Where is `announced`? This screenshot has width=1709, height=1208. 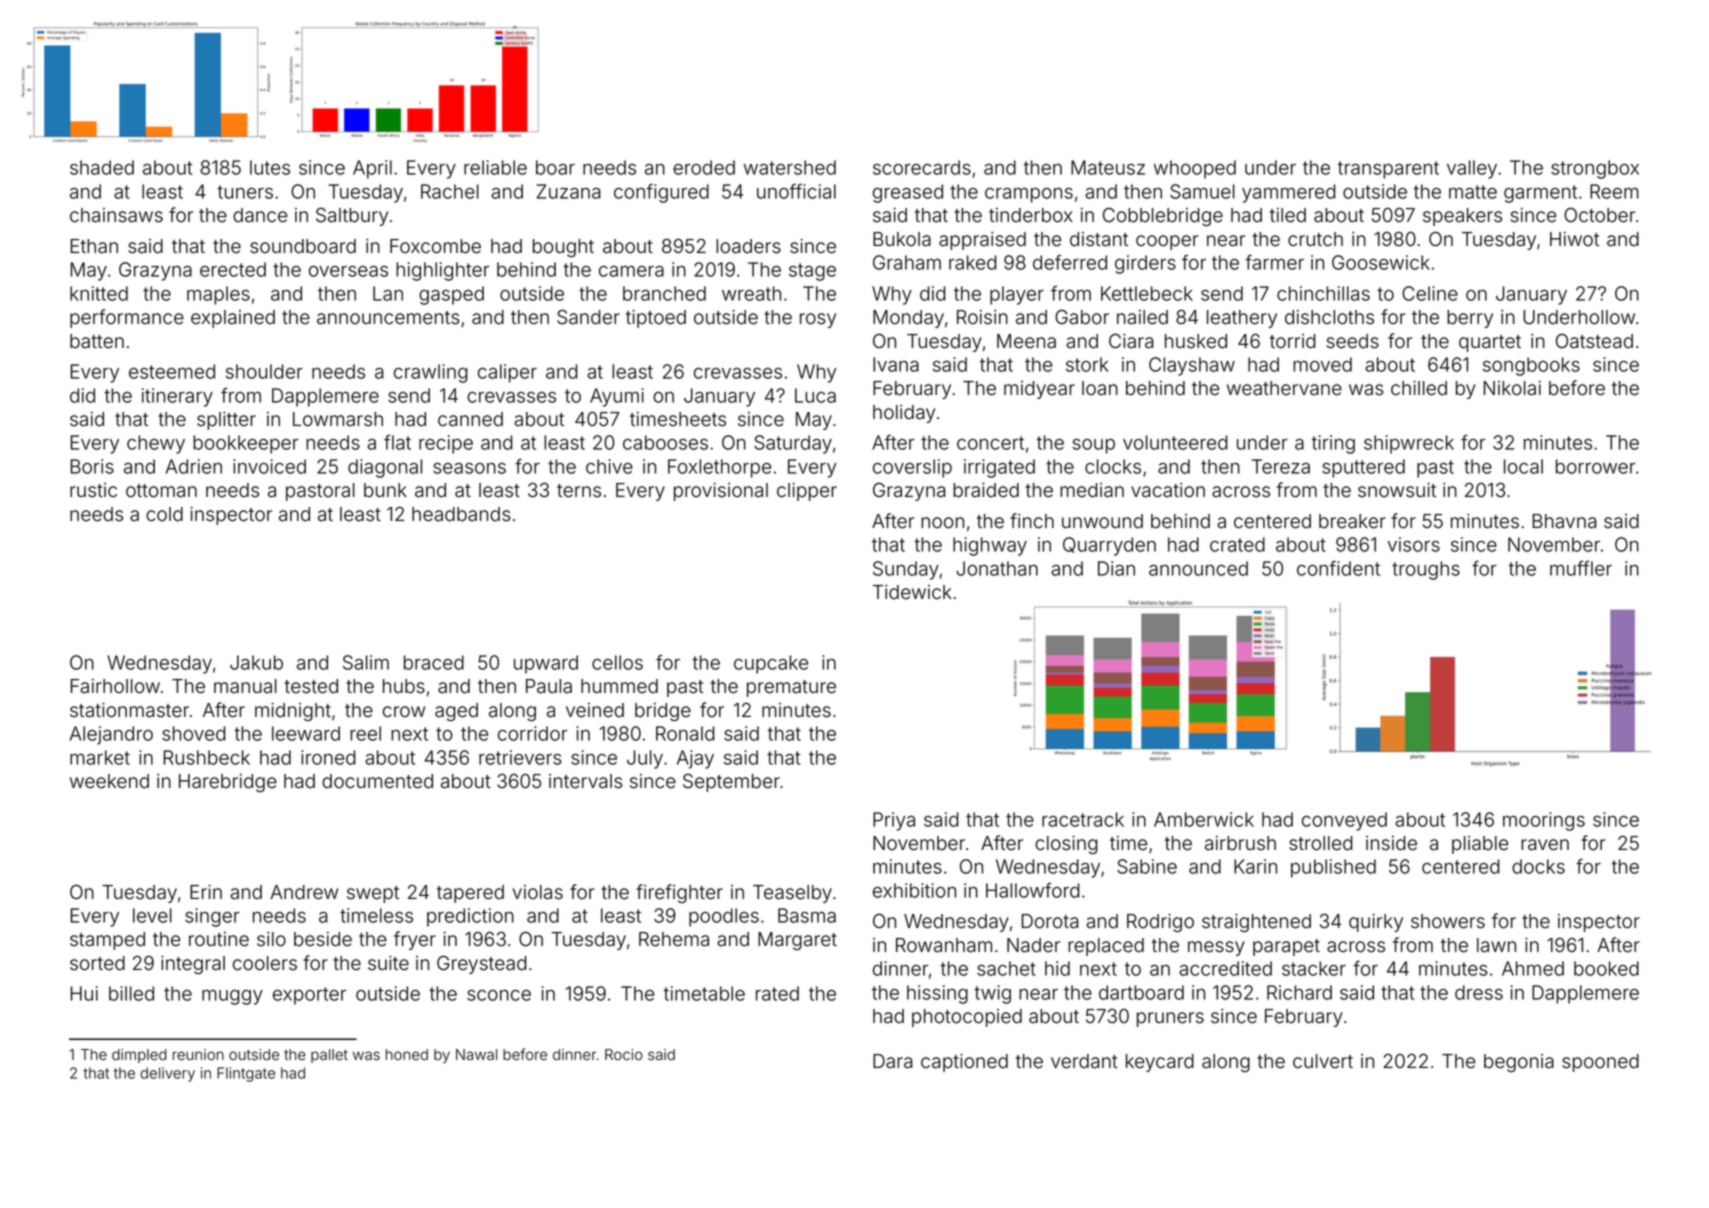
announced is located at coordinates (1198, 568).
